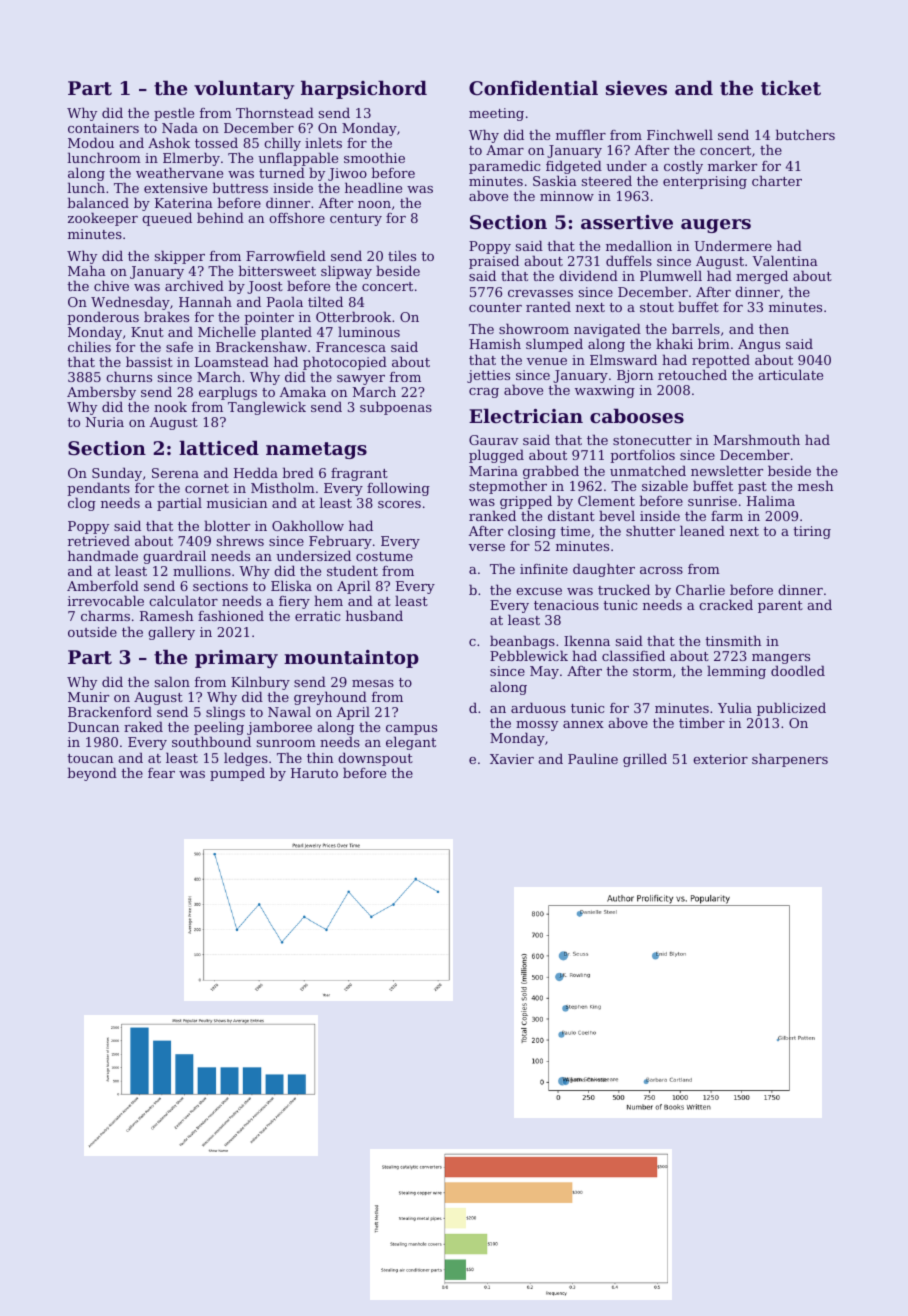 This document has height=1316, width=908. Describe the element at coordinates (240, 540) in the document. I see `shrews` at that location.
